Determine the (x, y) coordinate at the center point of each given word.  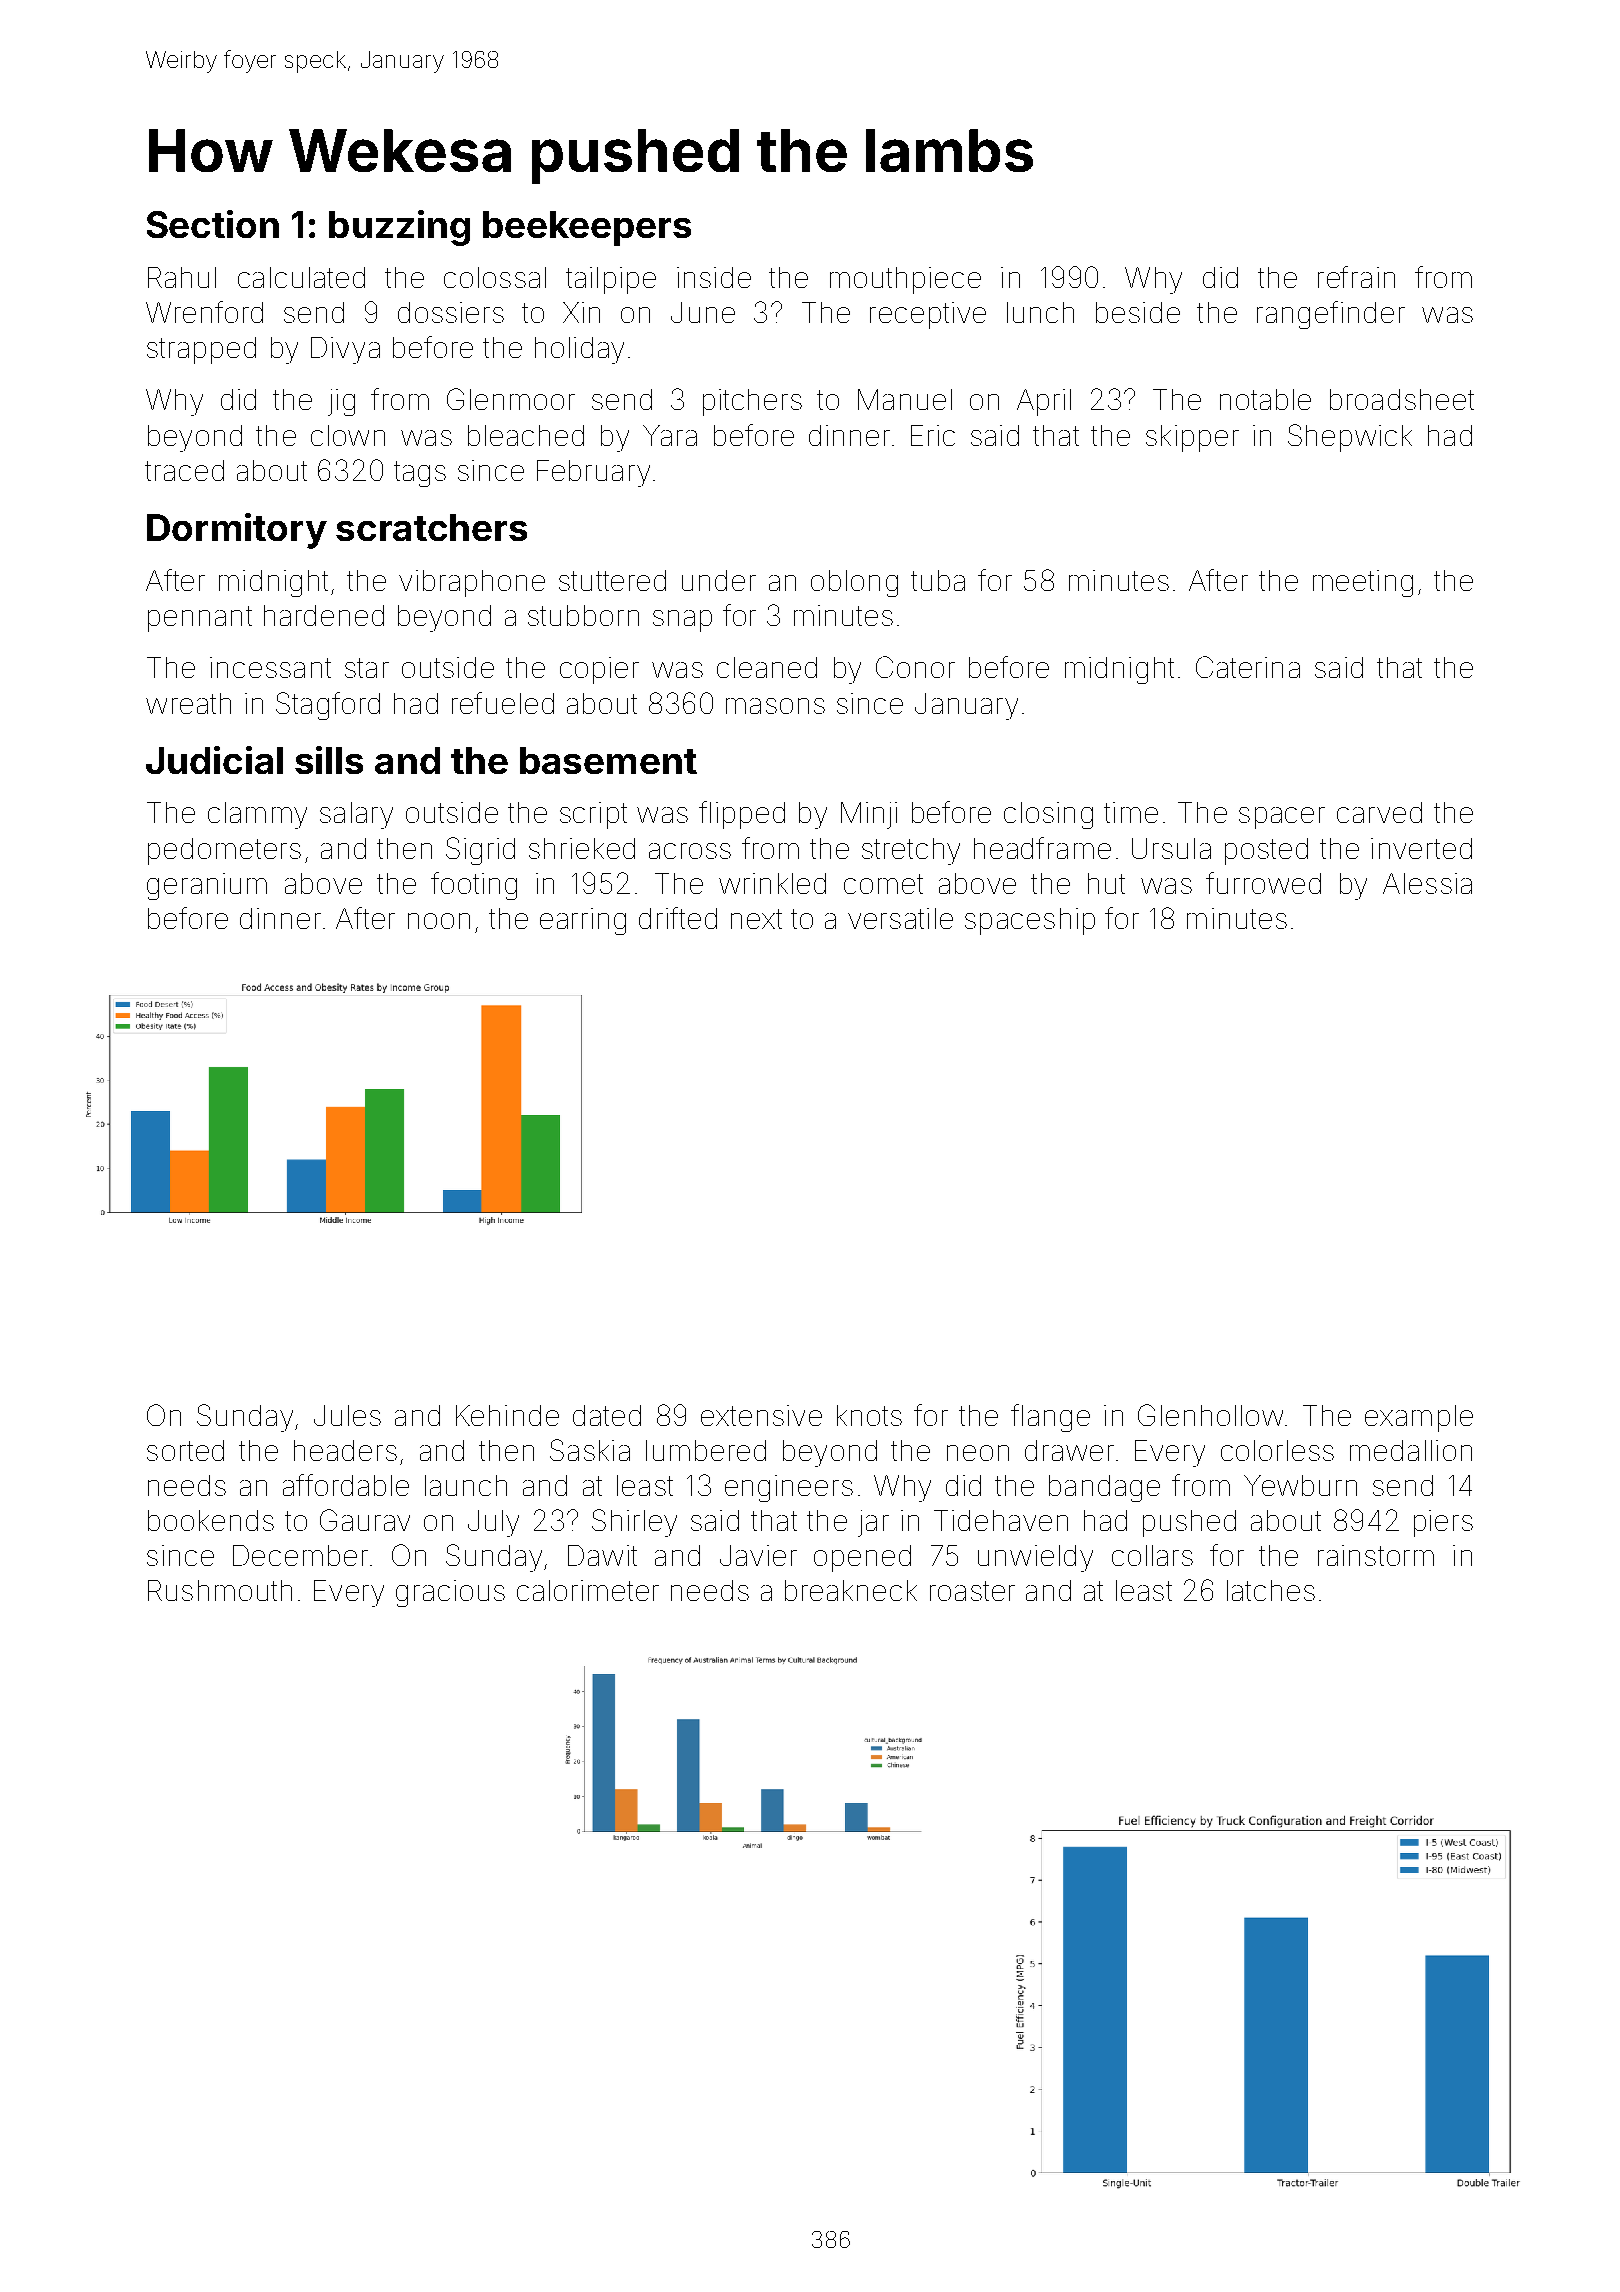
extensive (761, 1415)
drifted (678, 918)
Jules (347, 1415)
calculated (301, 277)
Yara (670, 435)
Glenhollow (1210, 1415)
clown (348, 435)
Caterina (1248, 667)
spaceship (1030, 921)
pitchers (752, 402)
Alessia (1427, 883)
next (756, 919)
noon (439, 921)
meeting (1363, 583)
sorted (185, 1450)
